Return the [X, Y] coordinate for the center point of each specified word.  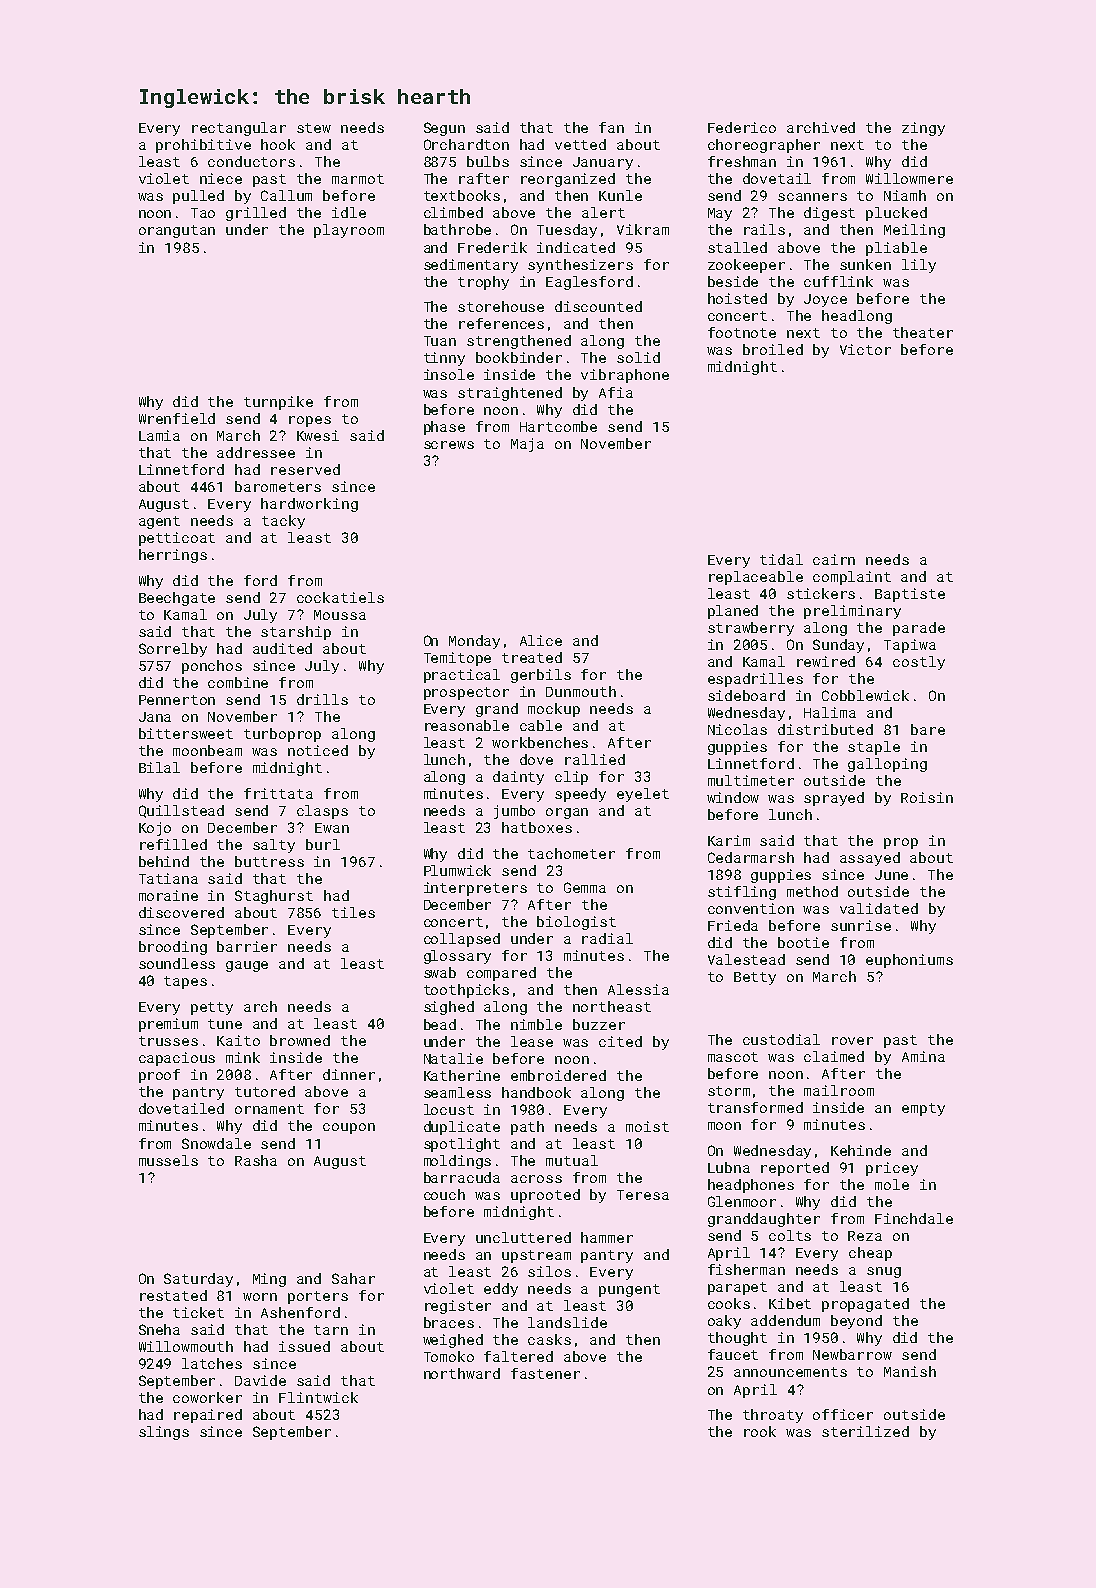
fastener [545, 1373]
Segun [444, 129]
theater [923, 332]
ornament [269, 1109]
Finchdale [914, 1218]
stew [314, 128]
